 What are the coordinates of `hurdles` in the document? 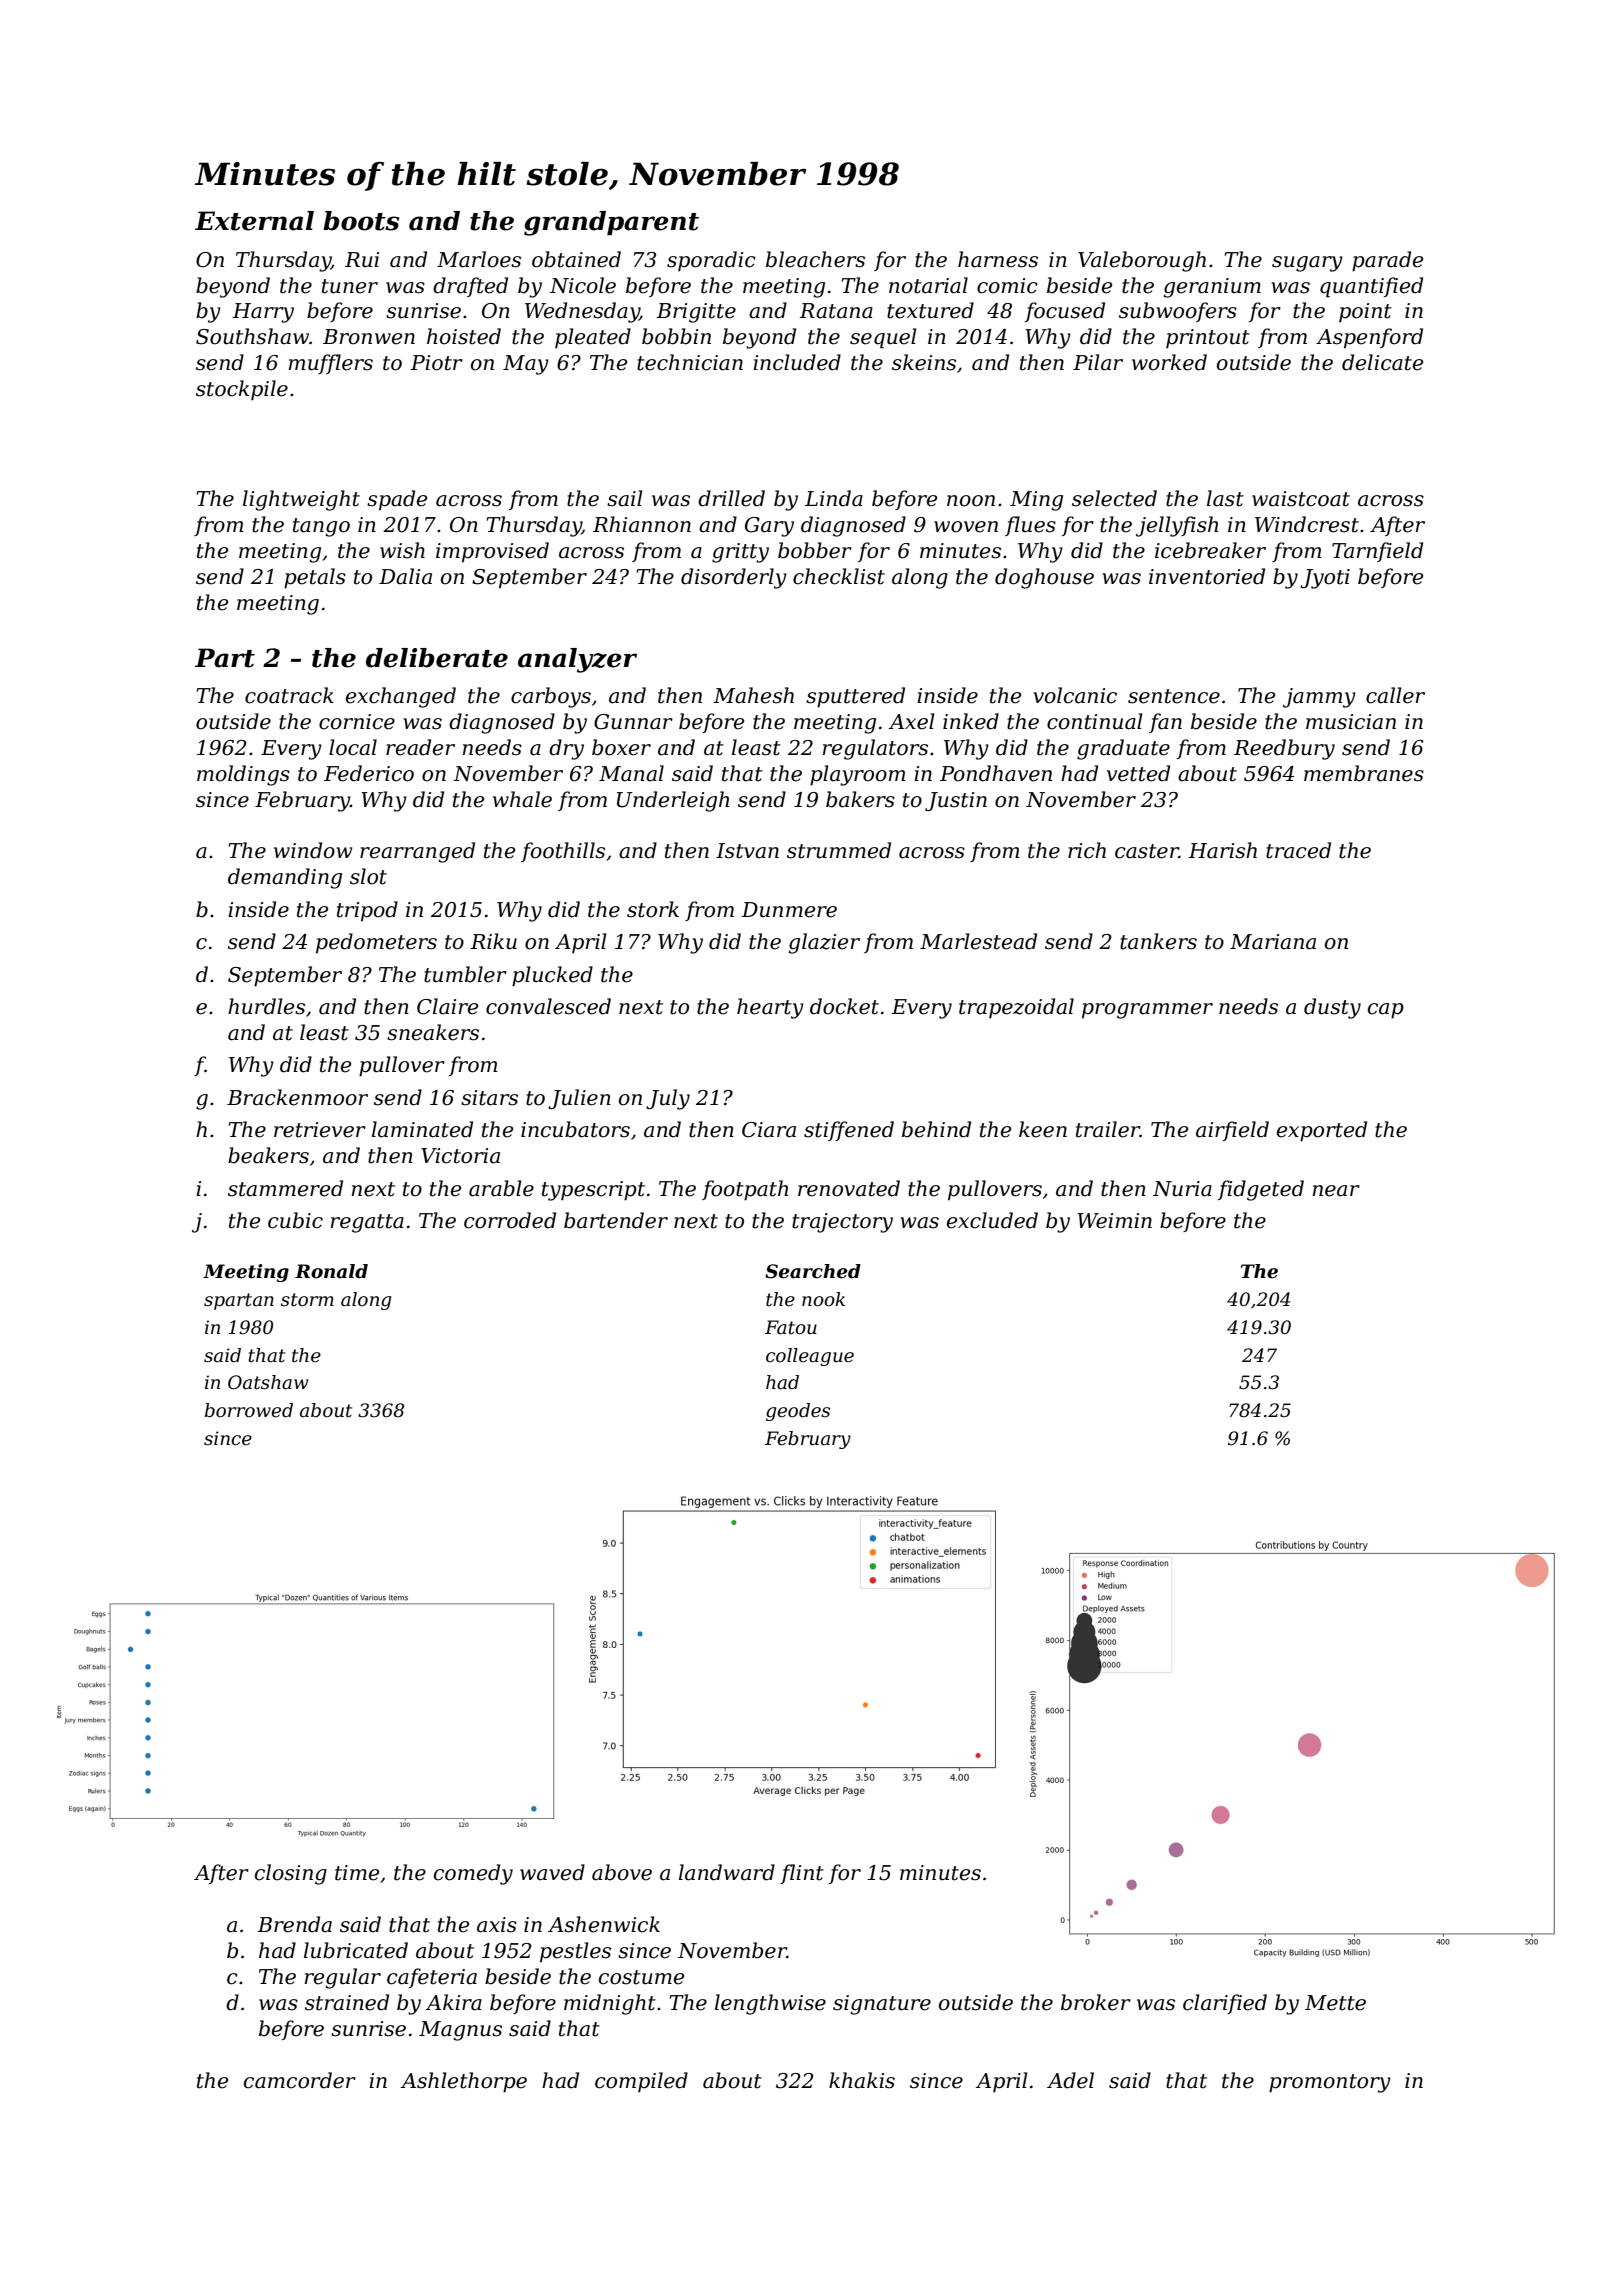 It's located at (266, 1006).
